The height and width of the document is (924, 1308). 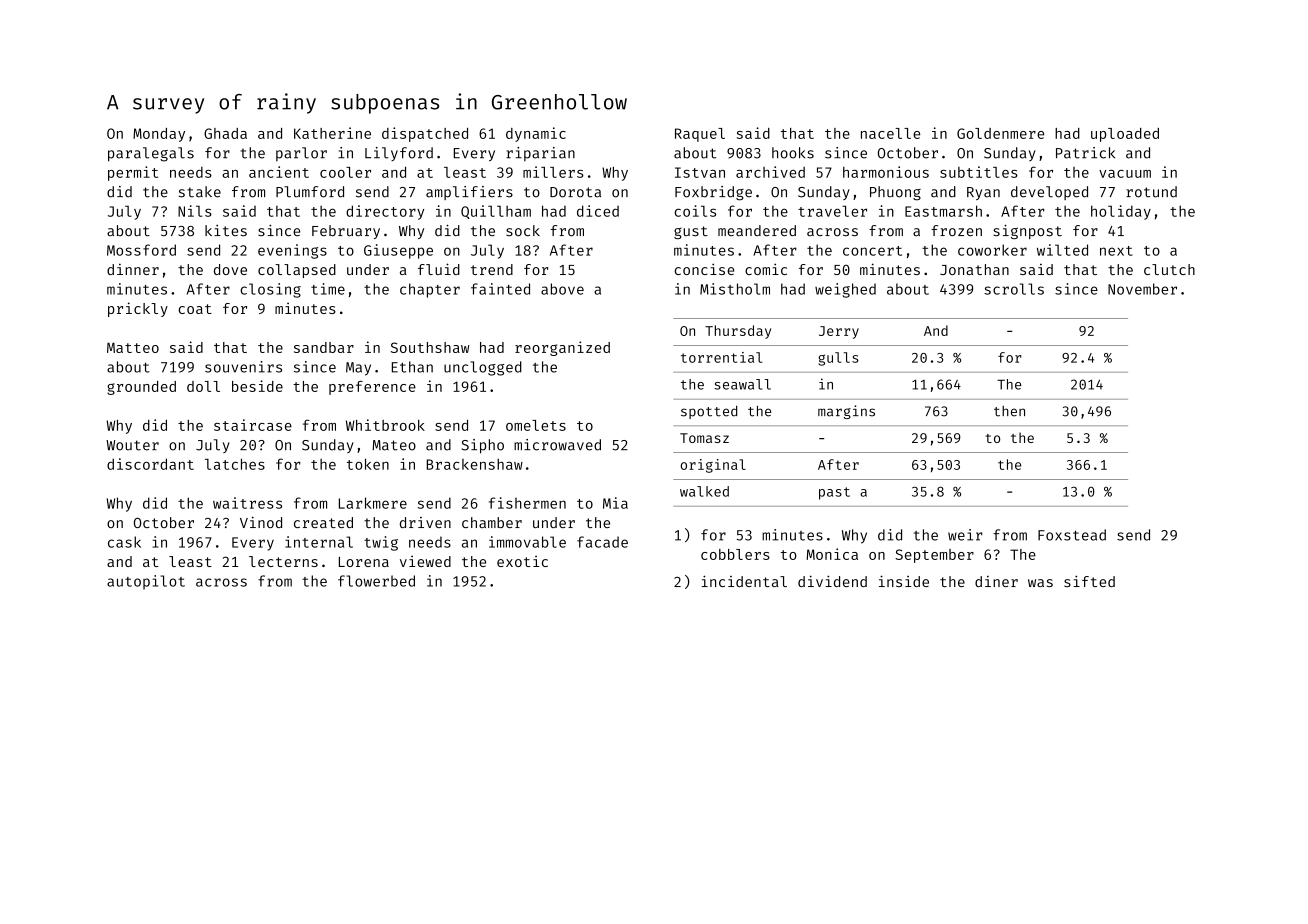 I want to click on above, so click(x=562, y=289).
